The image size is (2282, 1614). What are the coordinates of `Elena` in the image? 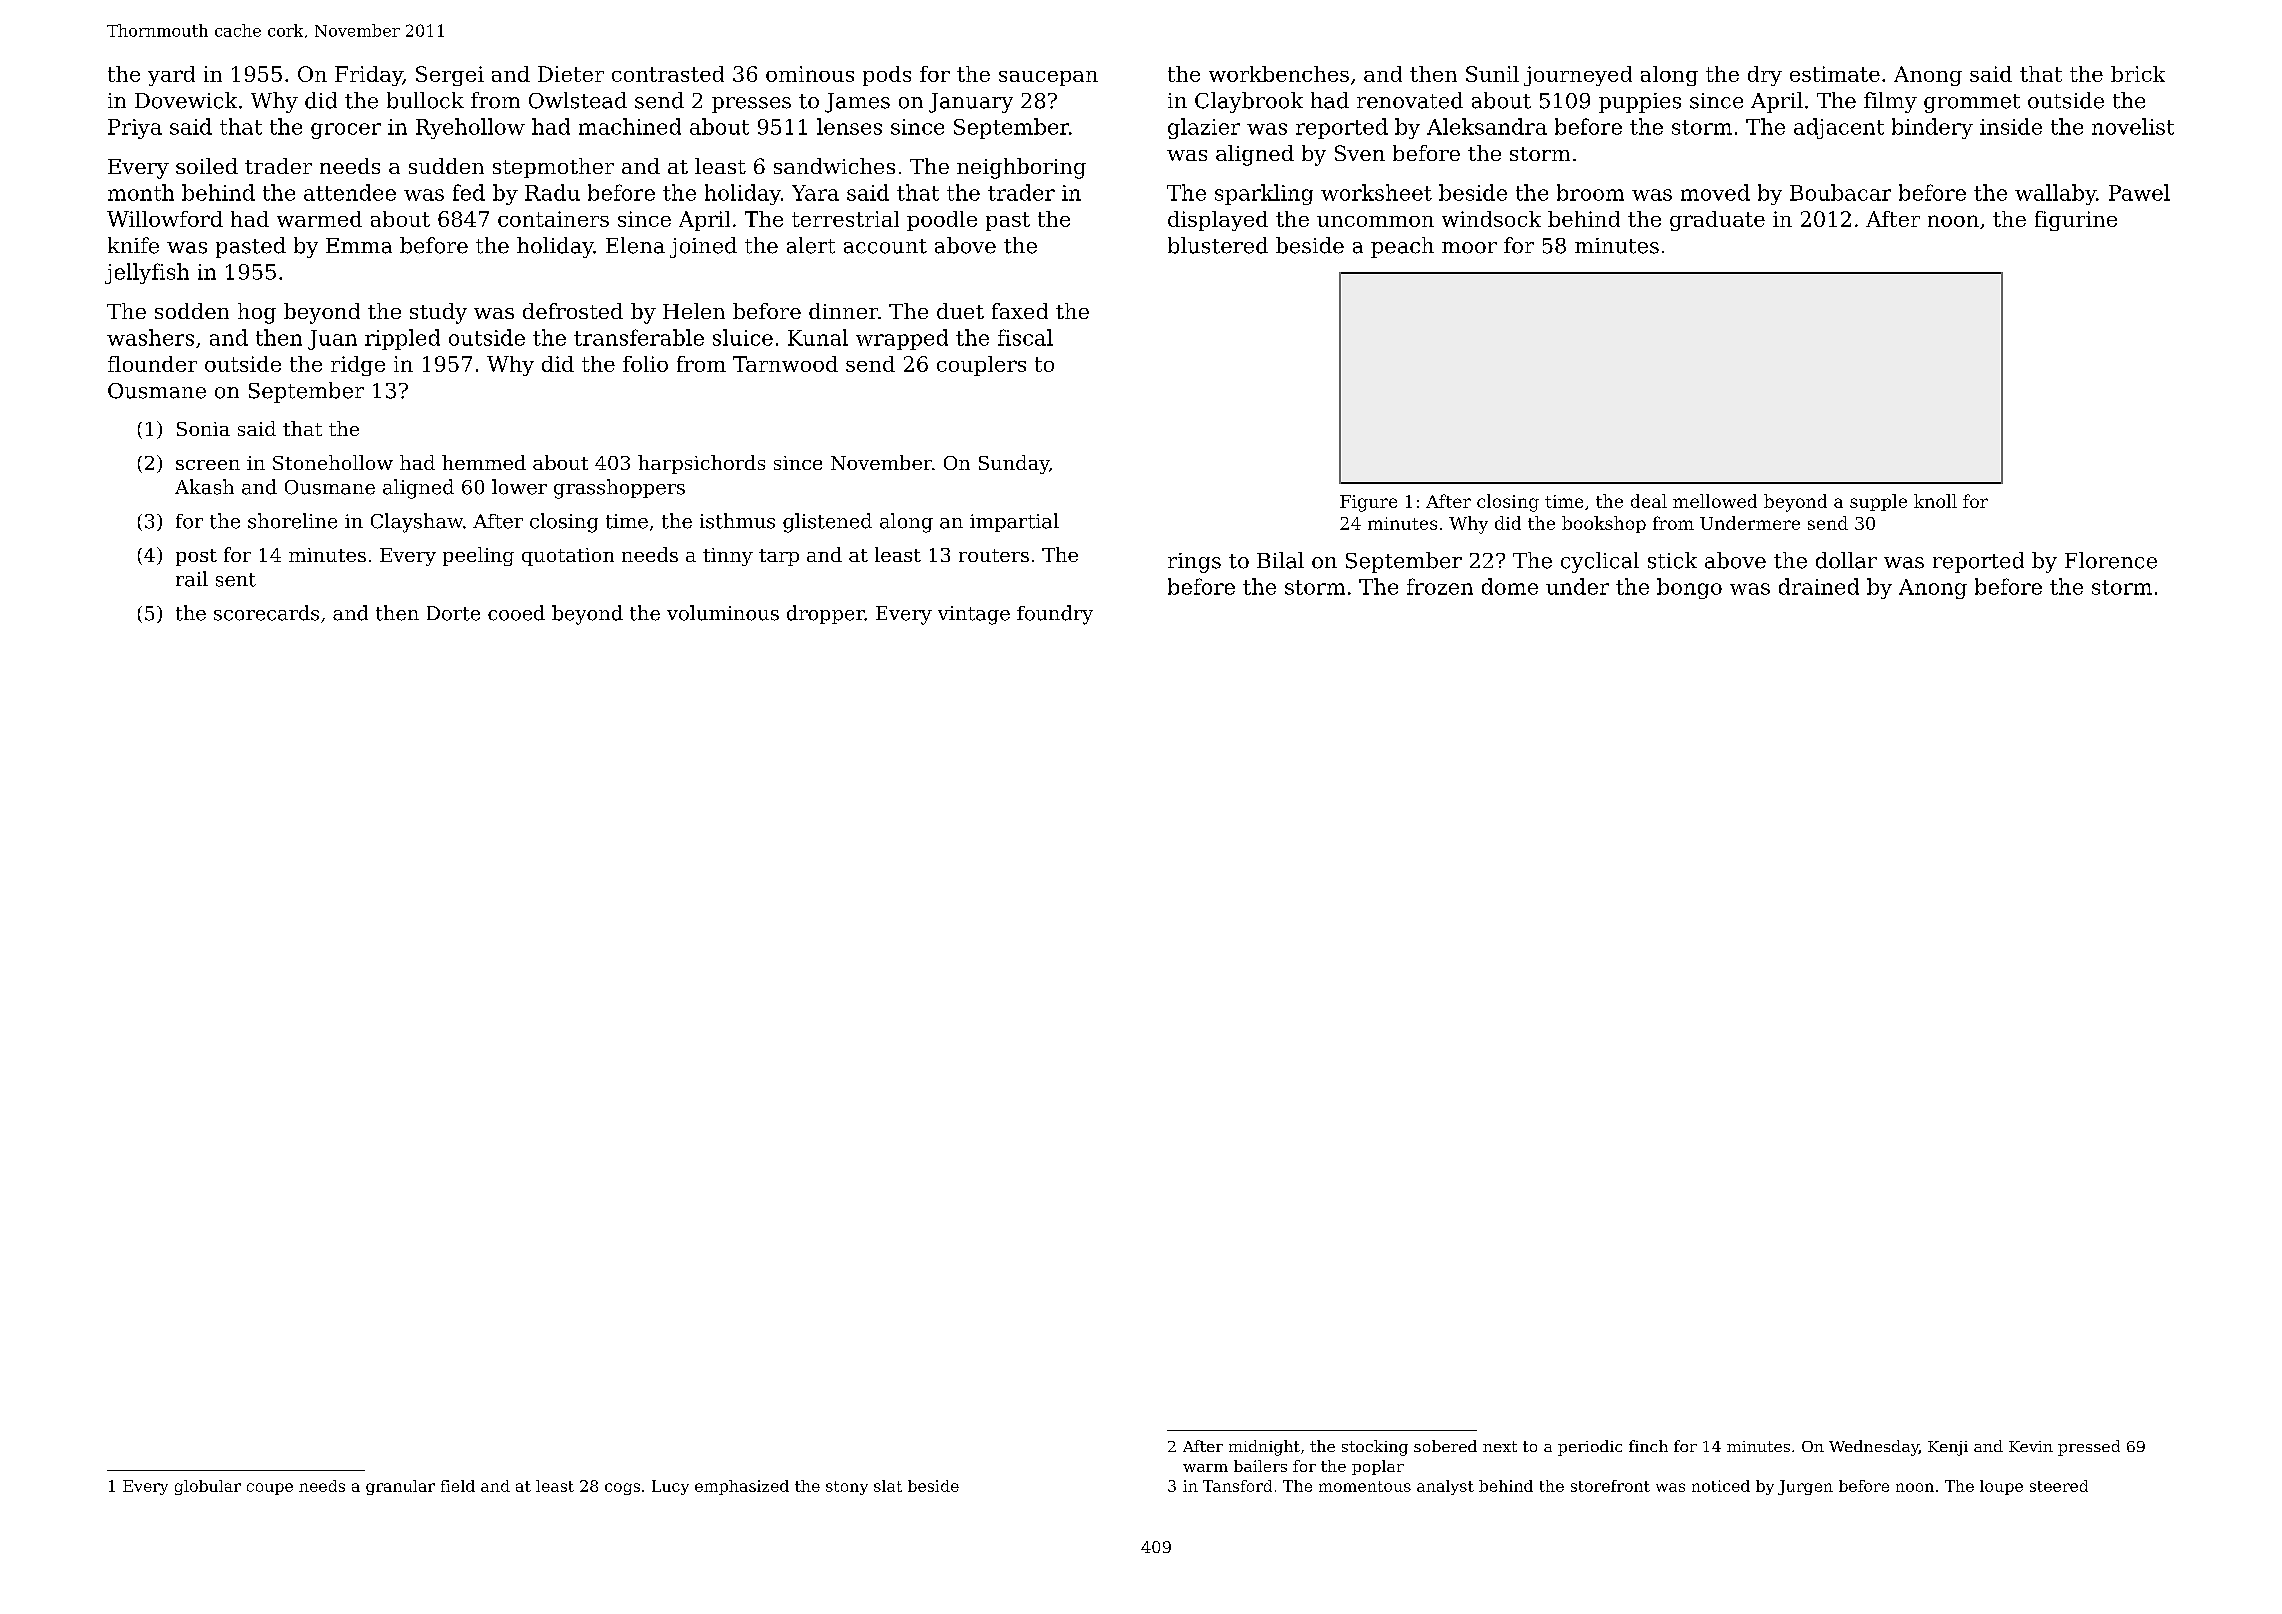 It's located at (635, 245).
